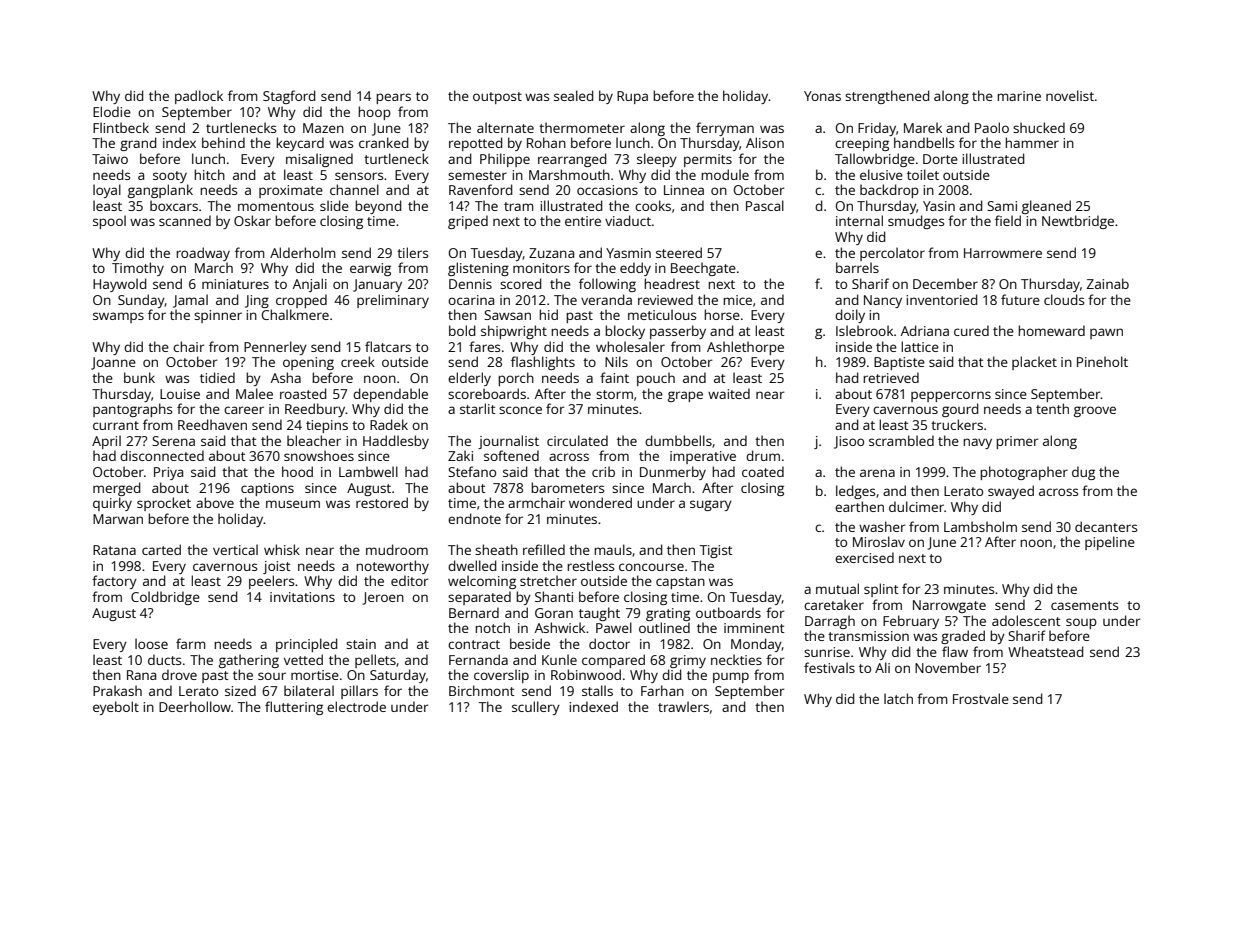 The height and width of the screenshot is (952, 1233). Describe the element at coordinates (1019, 96) in the screenshot. I see `marine` at that location.
